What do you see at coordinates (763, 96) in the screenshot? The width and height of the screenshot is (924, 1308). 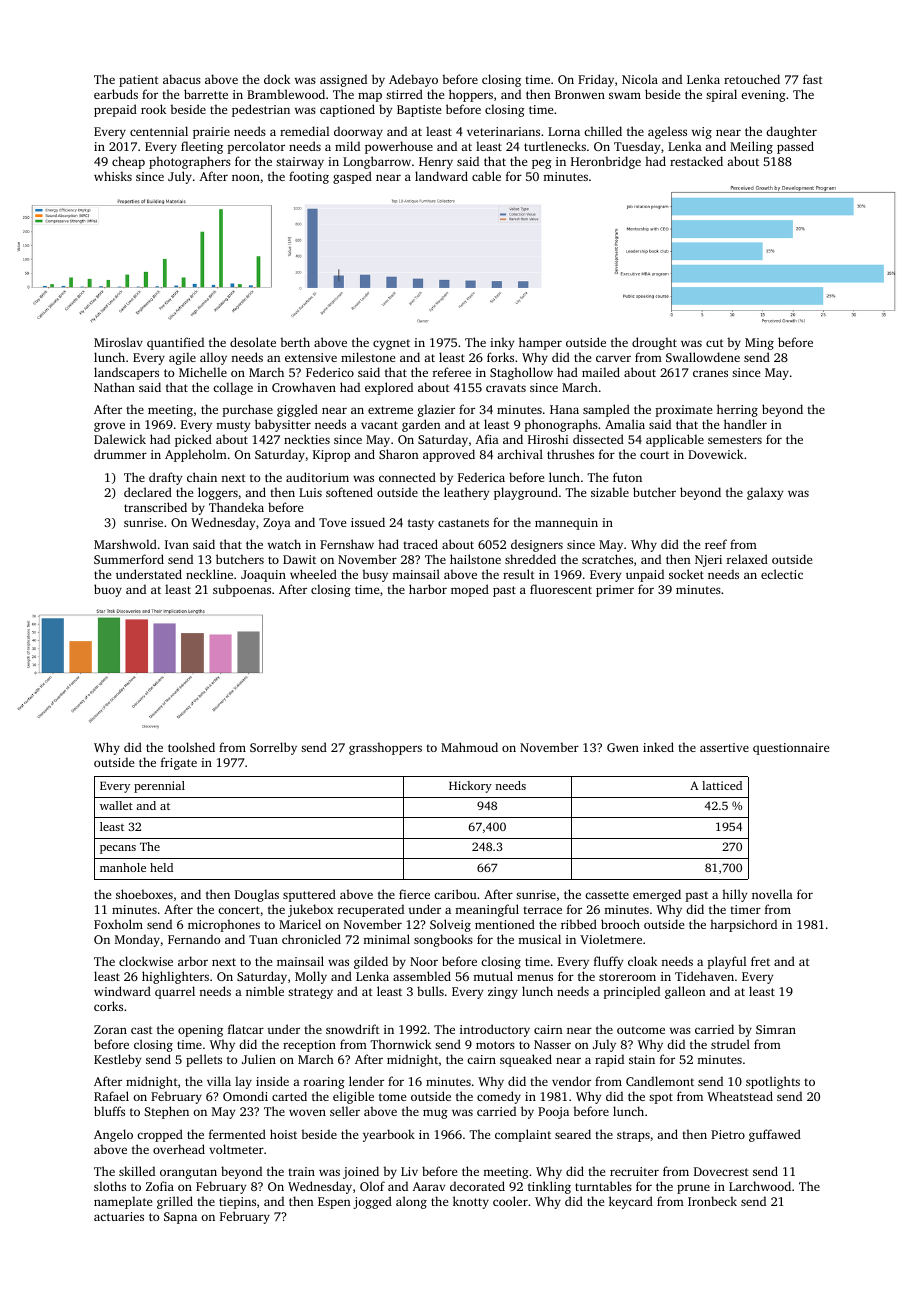 I see `evening` at bounding box center [763, 96].
